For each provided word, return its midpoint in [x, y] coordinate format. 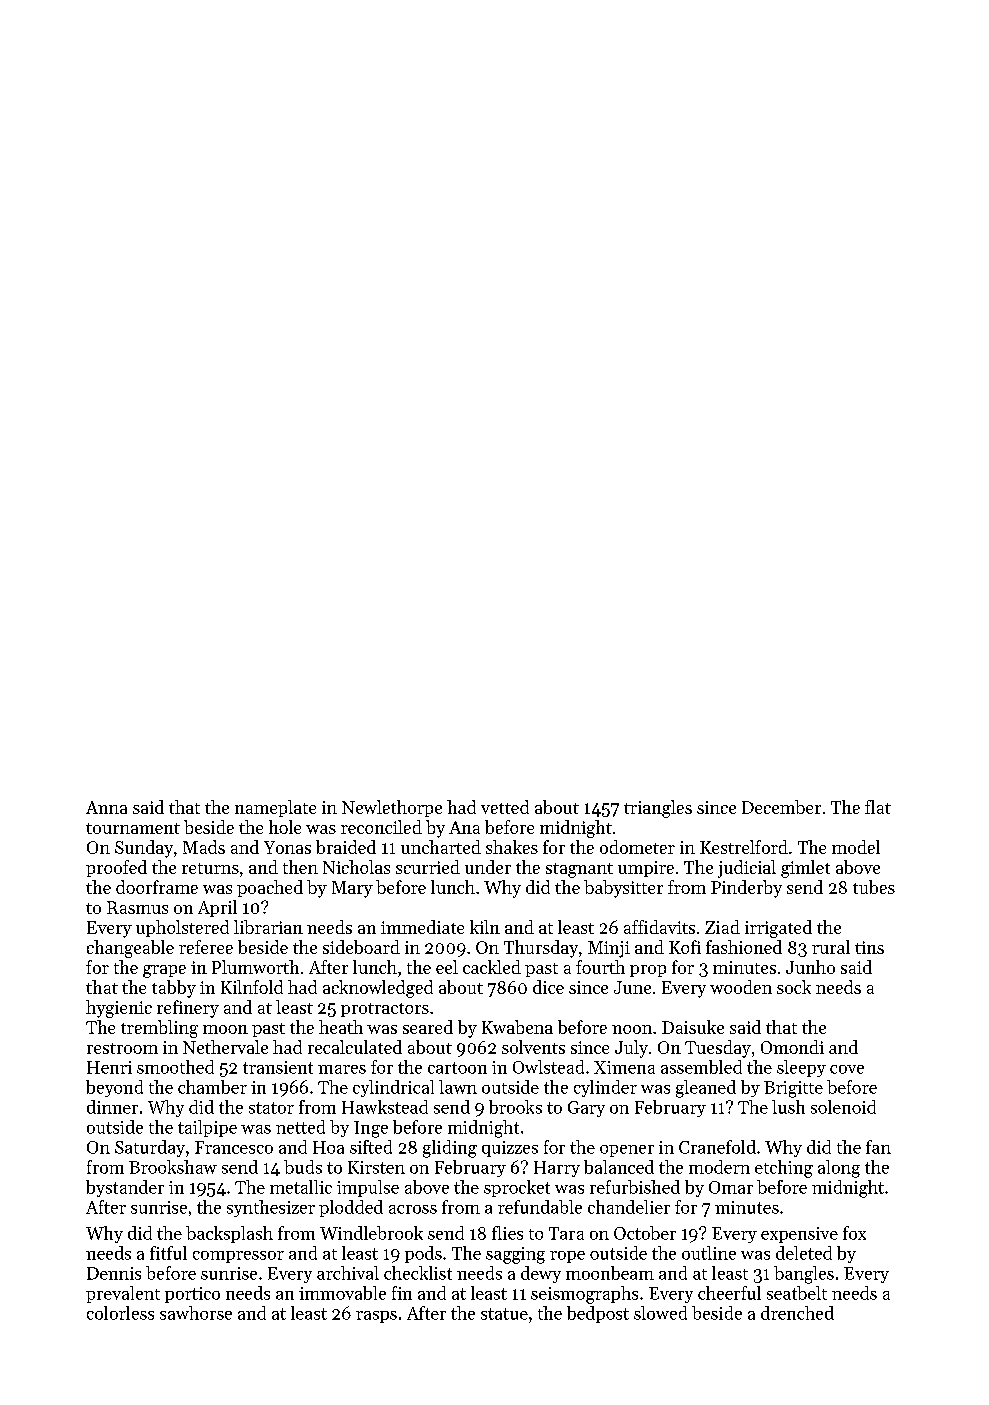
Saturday [150, 1148]
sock [794, 987]
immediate [422, 927]
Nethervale [225, 1047]
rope [567, 1257]
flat [878, 807]
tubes [874, 887]
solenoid [843, 1107]
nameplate [275, 808]
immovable [342, 1293]
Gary [586, 1109]
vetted [505, 807]
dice [548, 987]
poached [270, 888]
